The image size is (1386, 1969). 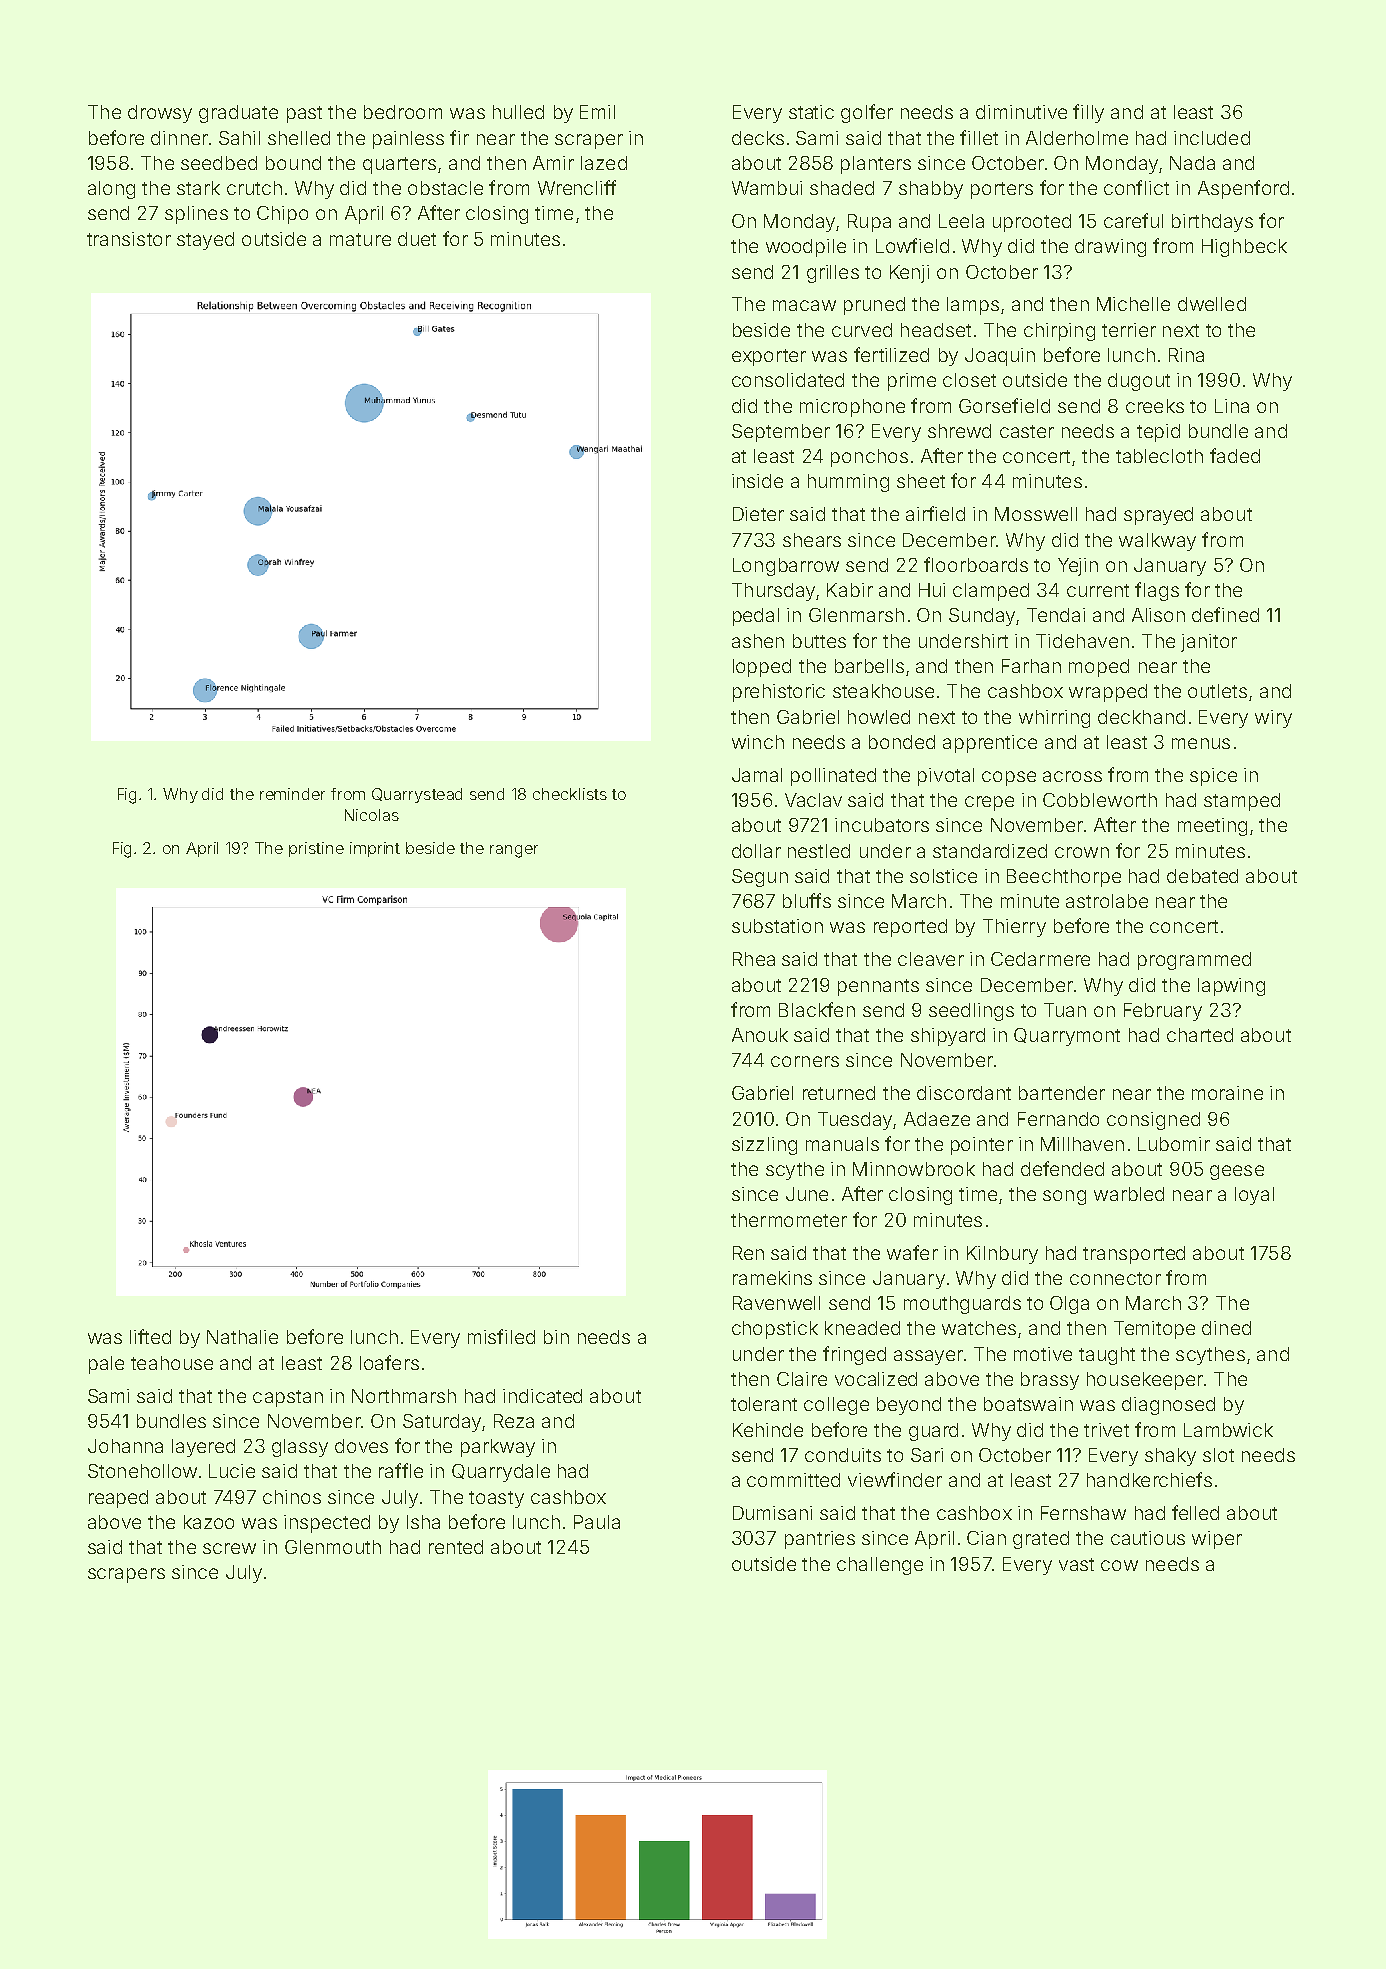 I want to click on Wrencliff, so click(x=577, y=187).
